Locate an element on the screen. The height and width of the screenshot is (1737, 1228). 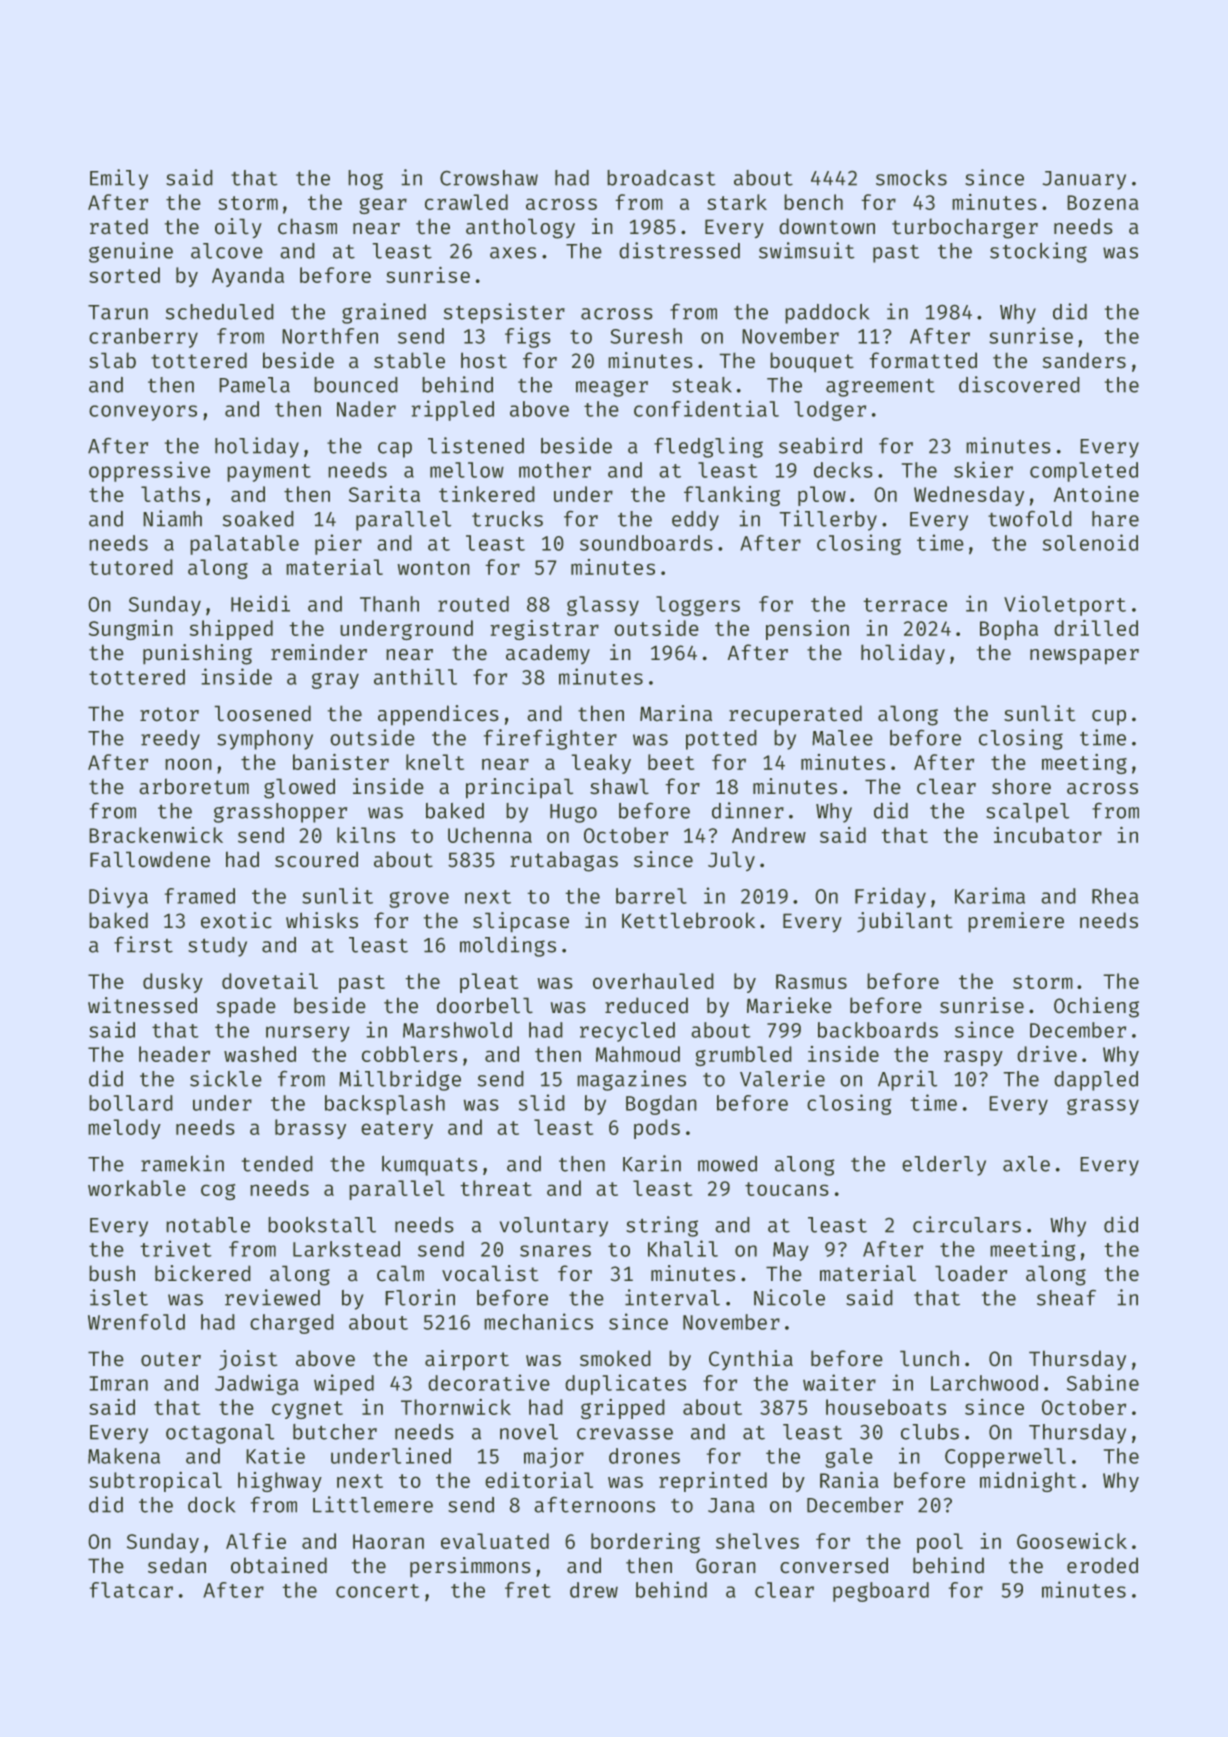
header is located at coordinates (174, 1054).
